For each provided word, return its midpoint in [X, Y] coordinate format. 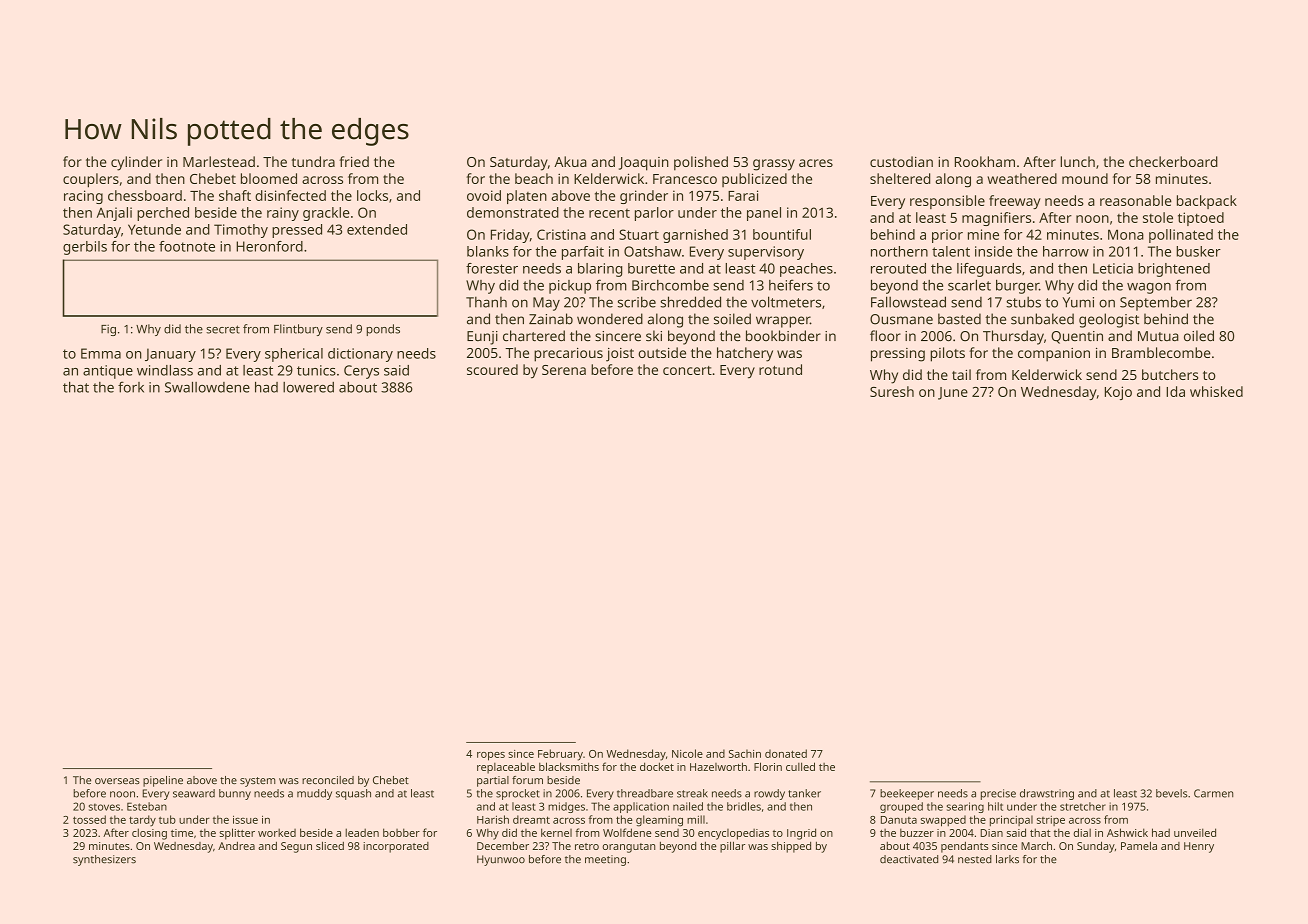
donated [786, 753]
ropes [491, 756]
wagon [1149, 288]
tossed [89, 819]
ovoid [484, 195]
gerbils [85, 248]
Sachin [745, 753]
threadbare [645, 793]
